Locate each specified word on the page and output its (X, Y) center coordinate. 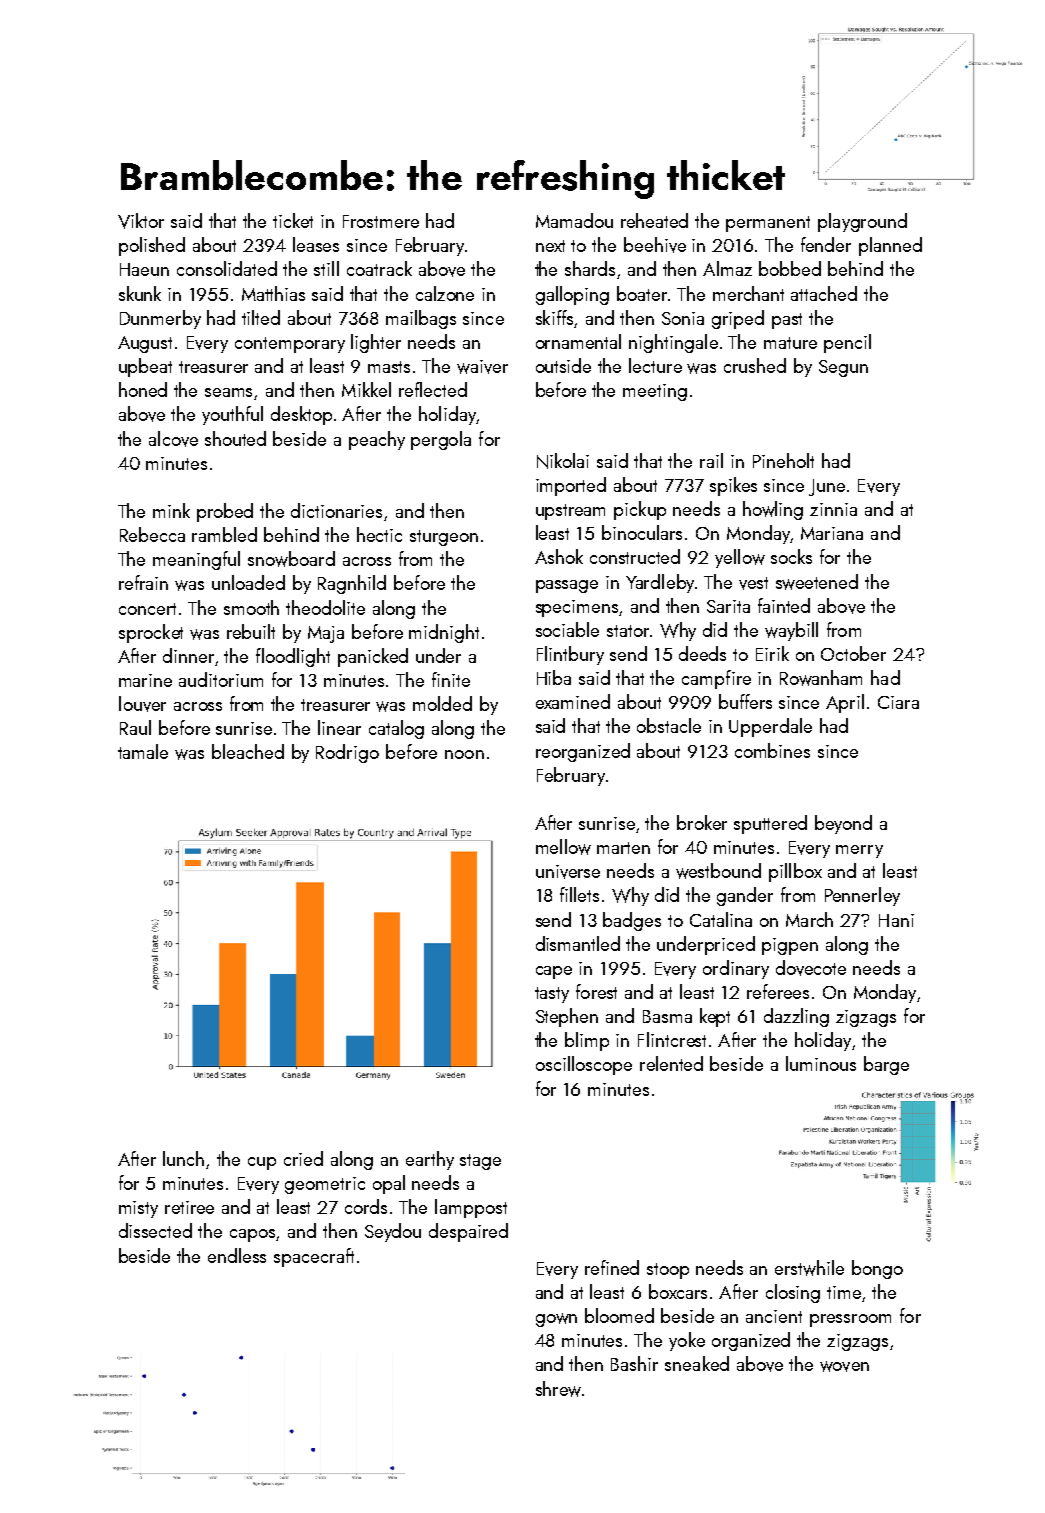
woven (844, 1366)
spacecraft (314, 1257)
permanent (768, 224)
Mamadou (574, 220)
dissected (155, 1230)
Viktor (141, 221)
